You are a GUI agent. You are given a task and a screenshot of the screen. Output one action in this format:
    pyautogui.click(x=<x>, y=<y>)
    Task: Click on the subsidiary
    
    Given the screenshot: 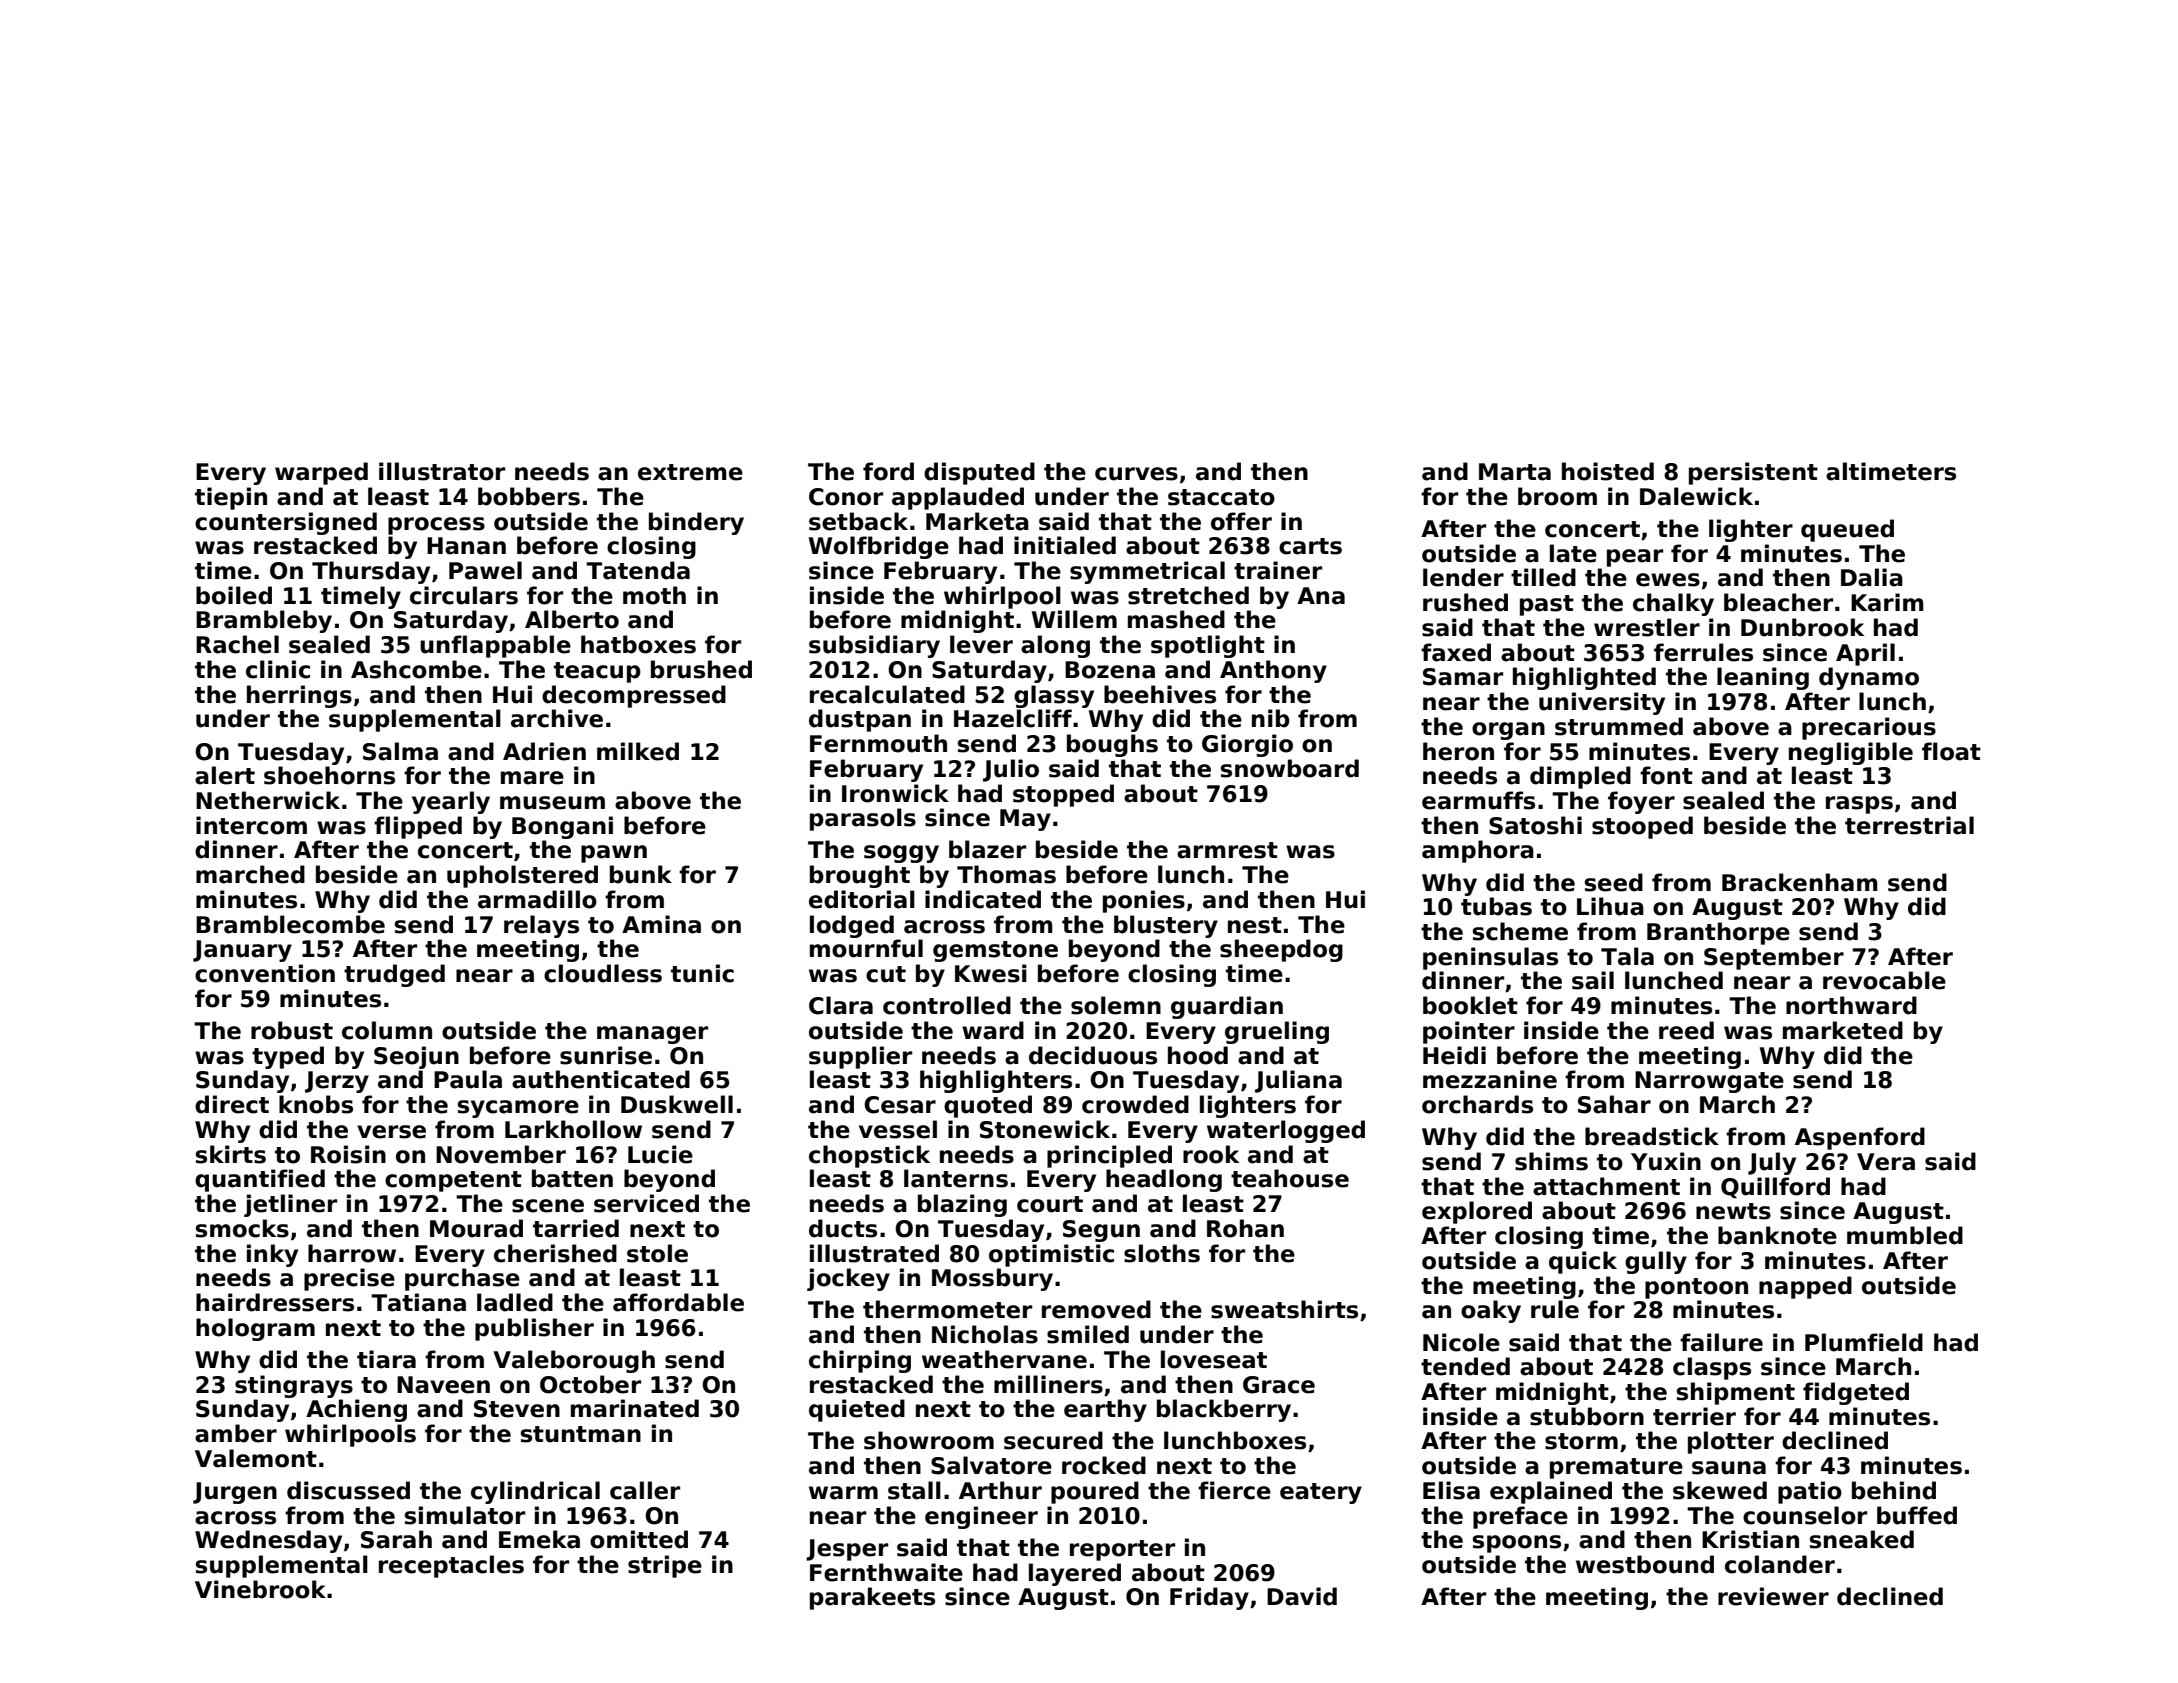 What is the action you would take?
    pyautogui.click(x=874, y=646)
